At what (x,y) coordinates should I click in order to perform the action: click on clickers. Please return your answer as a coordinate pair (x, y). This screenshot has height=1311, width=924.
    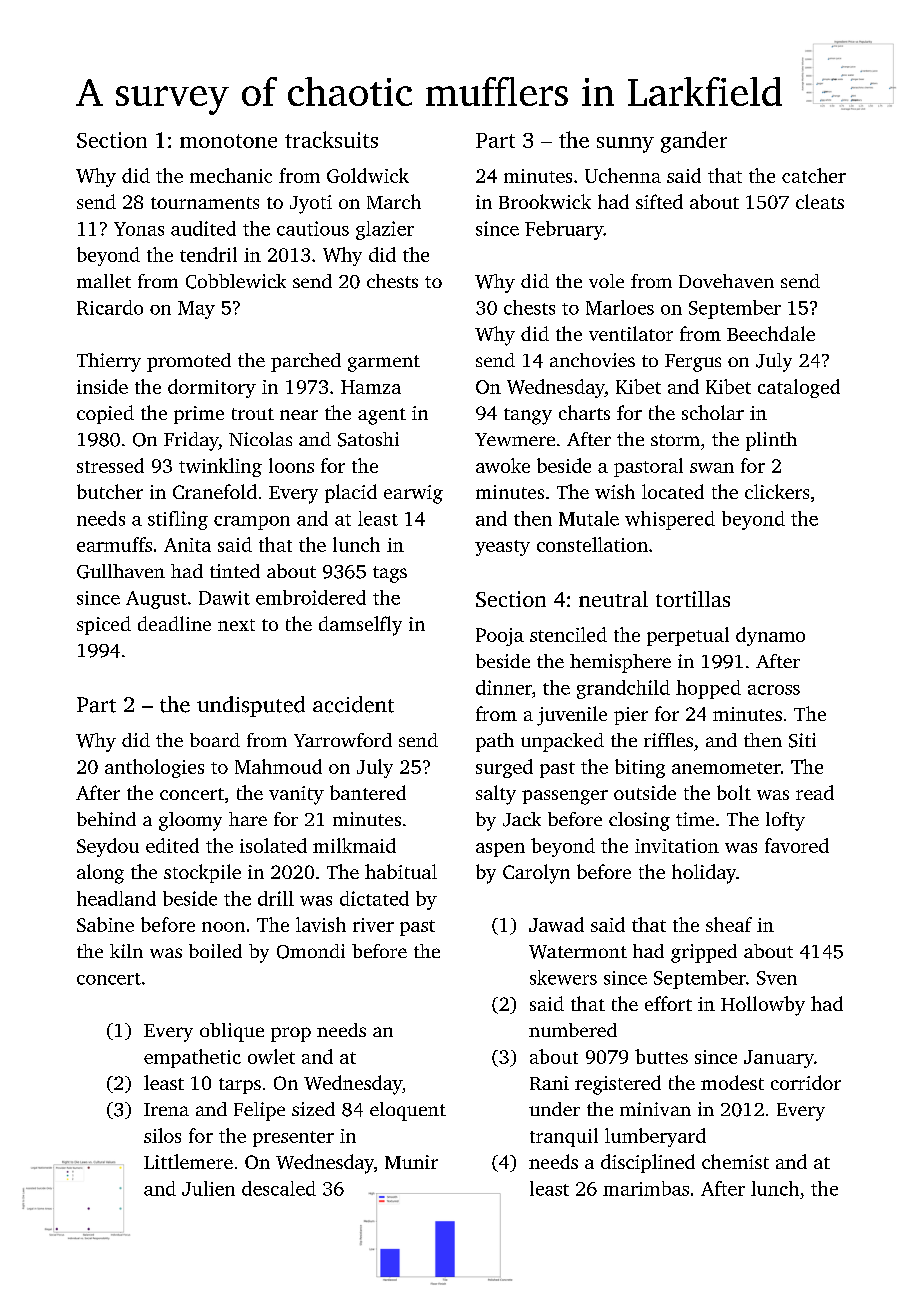
    Looking at the image, I should click on (777, 491).
